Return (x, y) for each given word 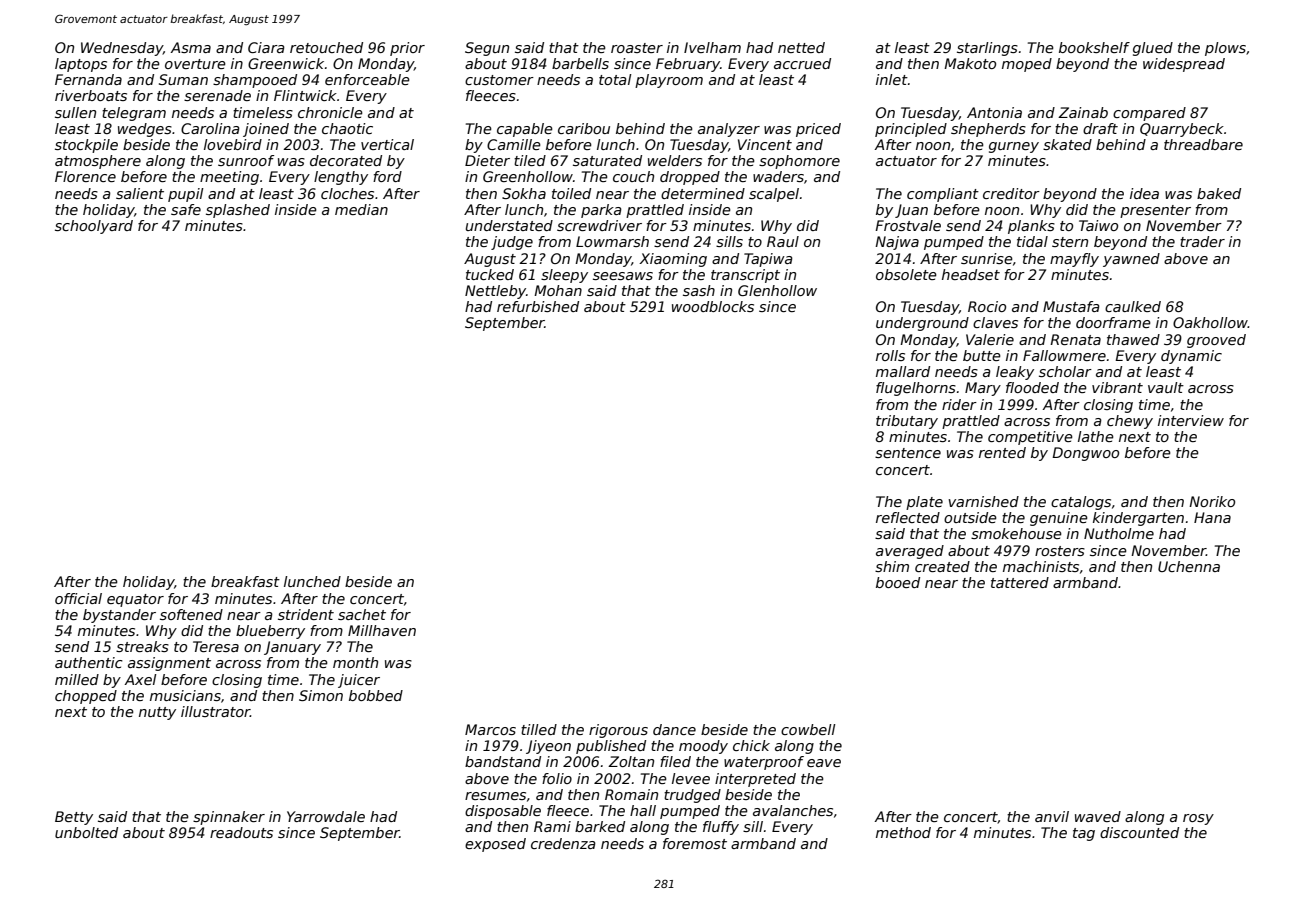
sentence (908, 453)
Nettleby (495, 292)
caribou (584, 128)
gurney (1014, 147)
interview (1191, 420)
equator (135, 600)
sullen (75, 112)
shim (892, 566)
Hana (1212, 517)
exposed (495, 845)
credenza (563, 843)
